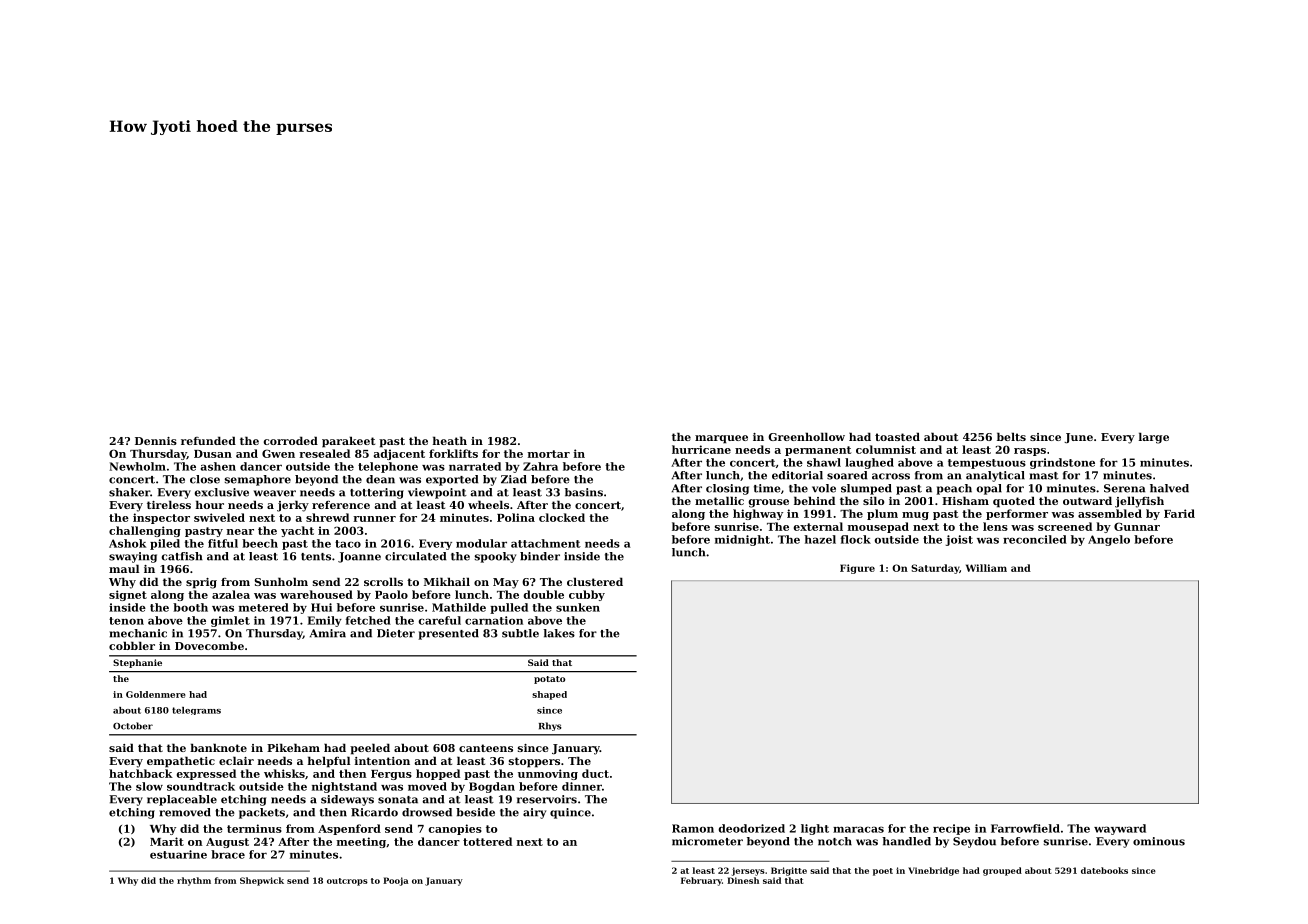 This document has height=924, width=1308. What do you see at coordinates (721, 439) in the document?
I see `marquee` at bounding box center [721, 439].
